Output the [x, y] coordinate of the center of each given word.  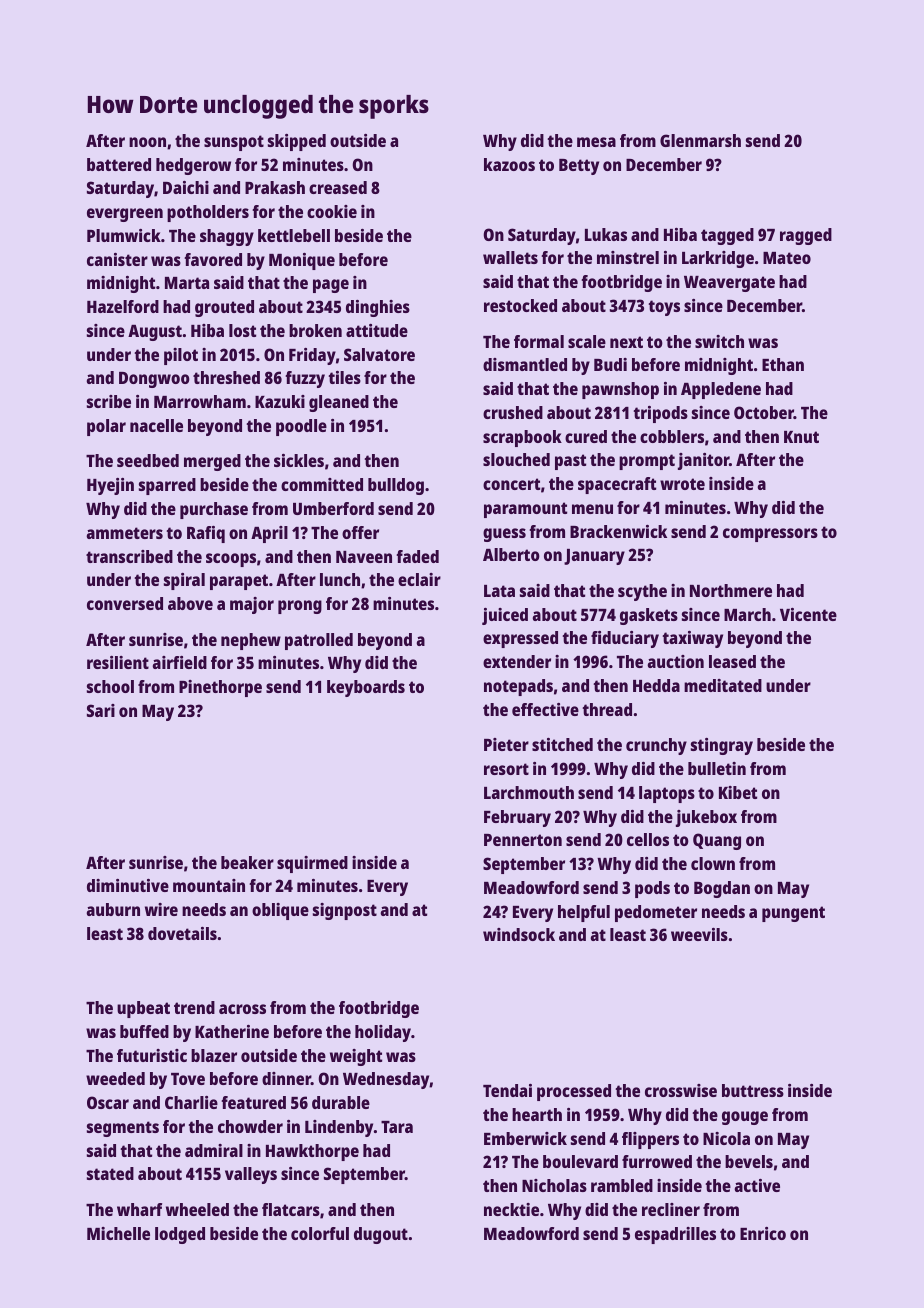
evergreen [125, 215]
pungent [793, 914]
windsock [519, 934]
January [594, 557]
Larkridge [718, 259]
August [155, 333]
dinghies [378, 308]
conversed [125, 603]
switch [719, 341]
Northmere [731, 590]
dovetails [182, 933]
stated [110, 1173]
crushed [513, 412]
